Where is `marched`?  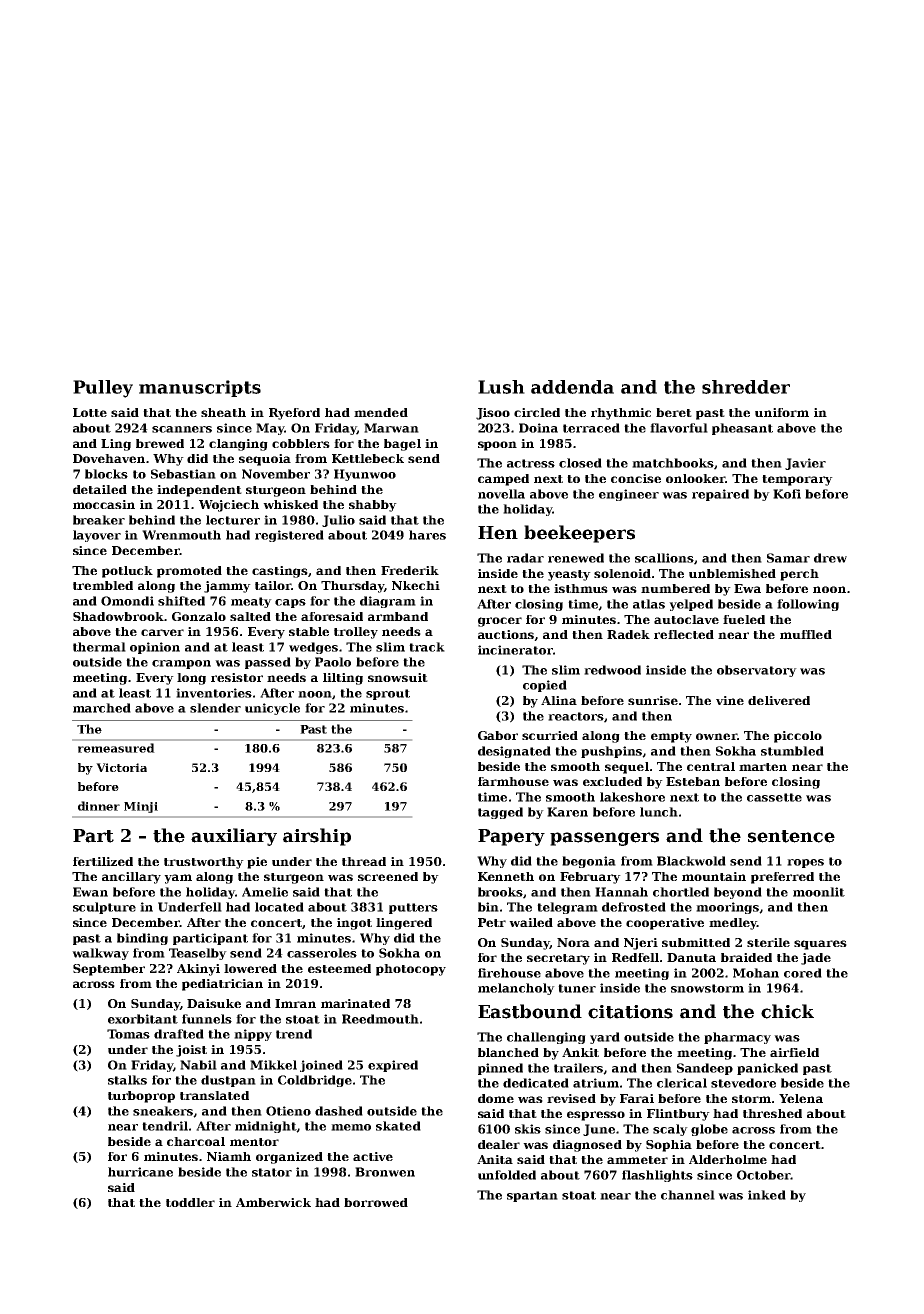 marched is located at coordinates (102, 708).
